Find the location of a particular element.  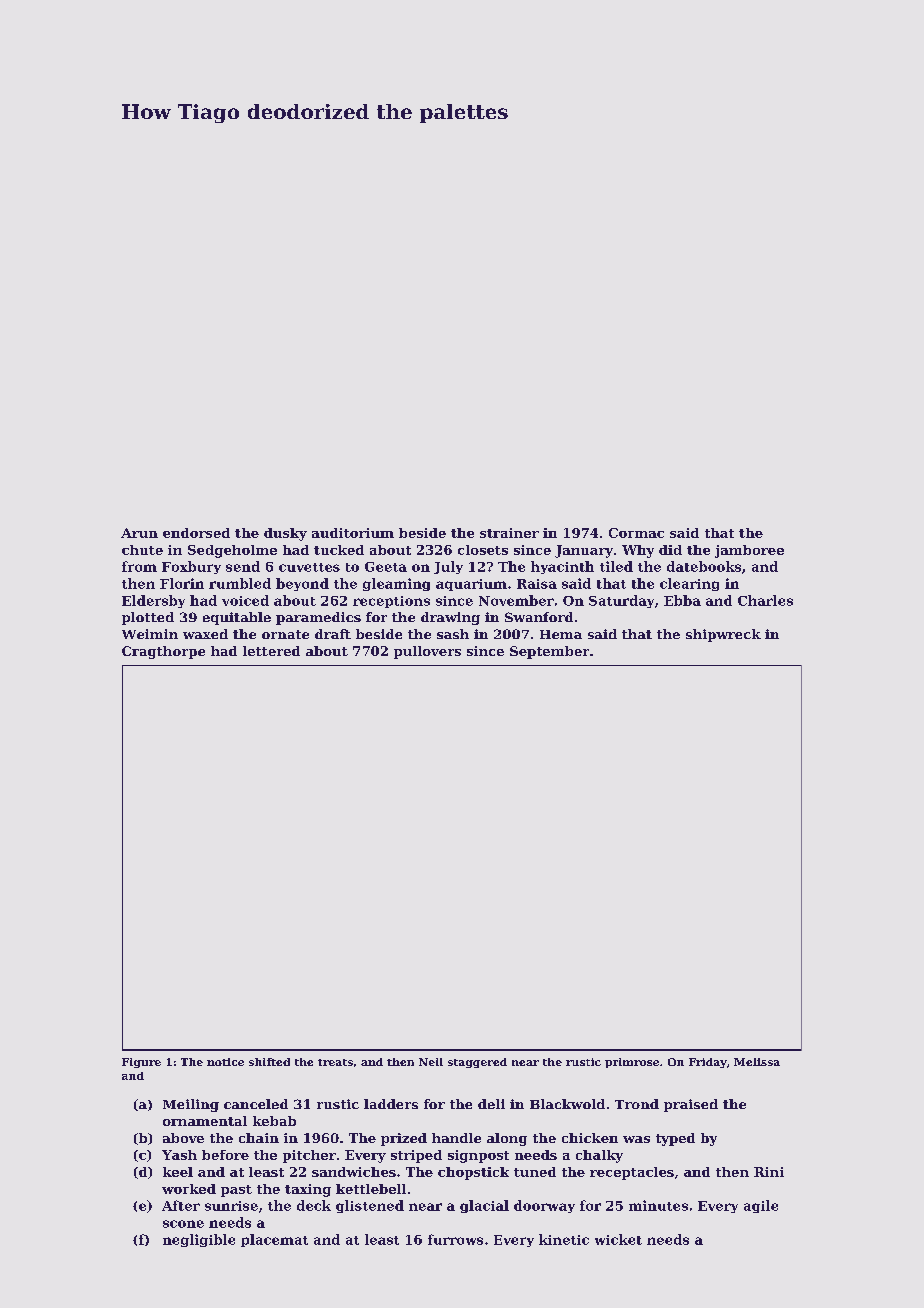

Figure is located at coordinates (141, 1063).
